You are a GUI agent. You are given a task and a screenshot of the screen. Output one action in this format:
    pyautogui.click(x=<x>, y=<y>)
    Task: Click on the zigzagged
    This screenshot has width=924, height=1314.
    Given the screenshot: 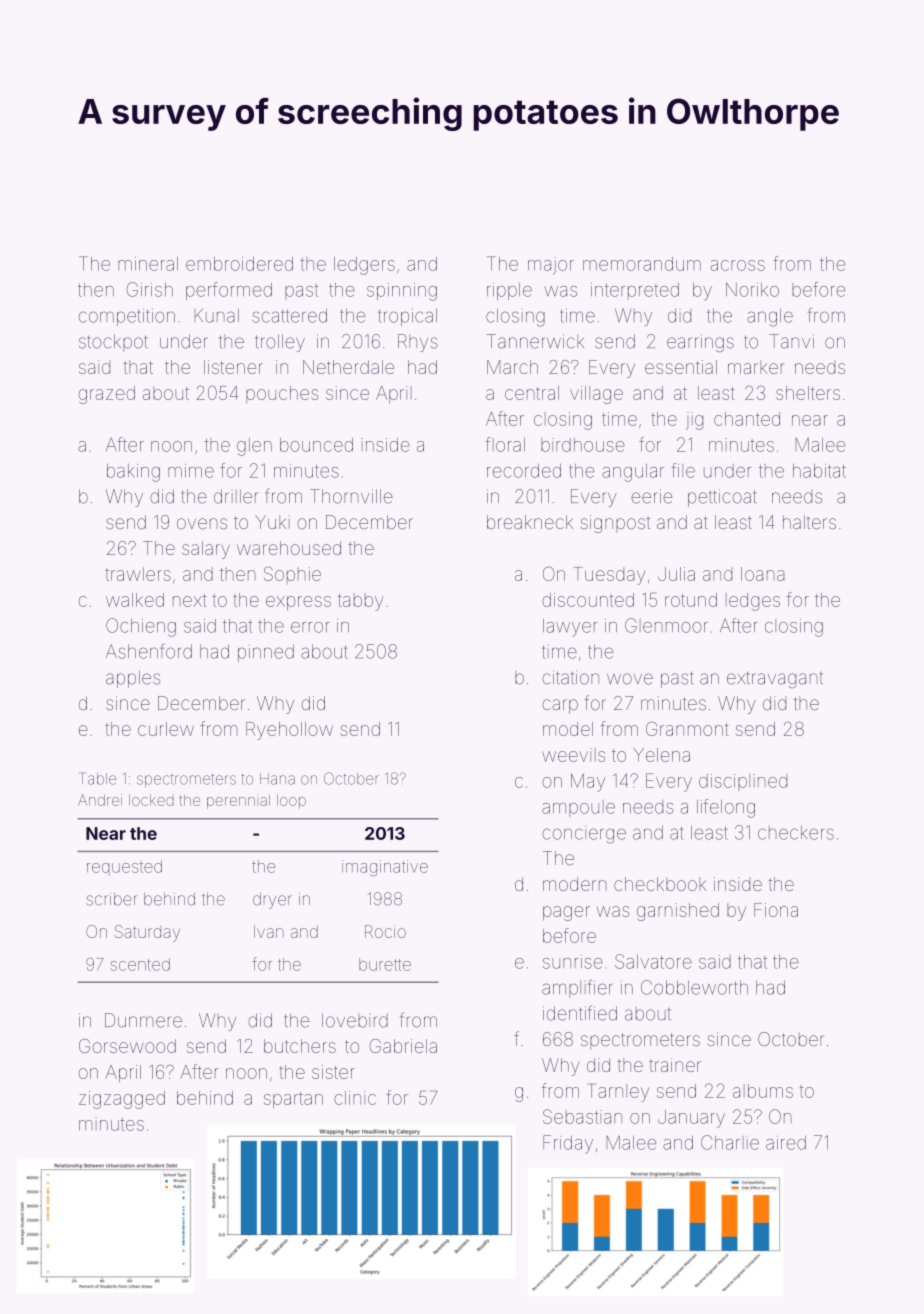 What is the action you would take?
    pyautogui.click(x=122, y=1100)
